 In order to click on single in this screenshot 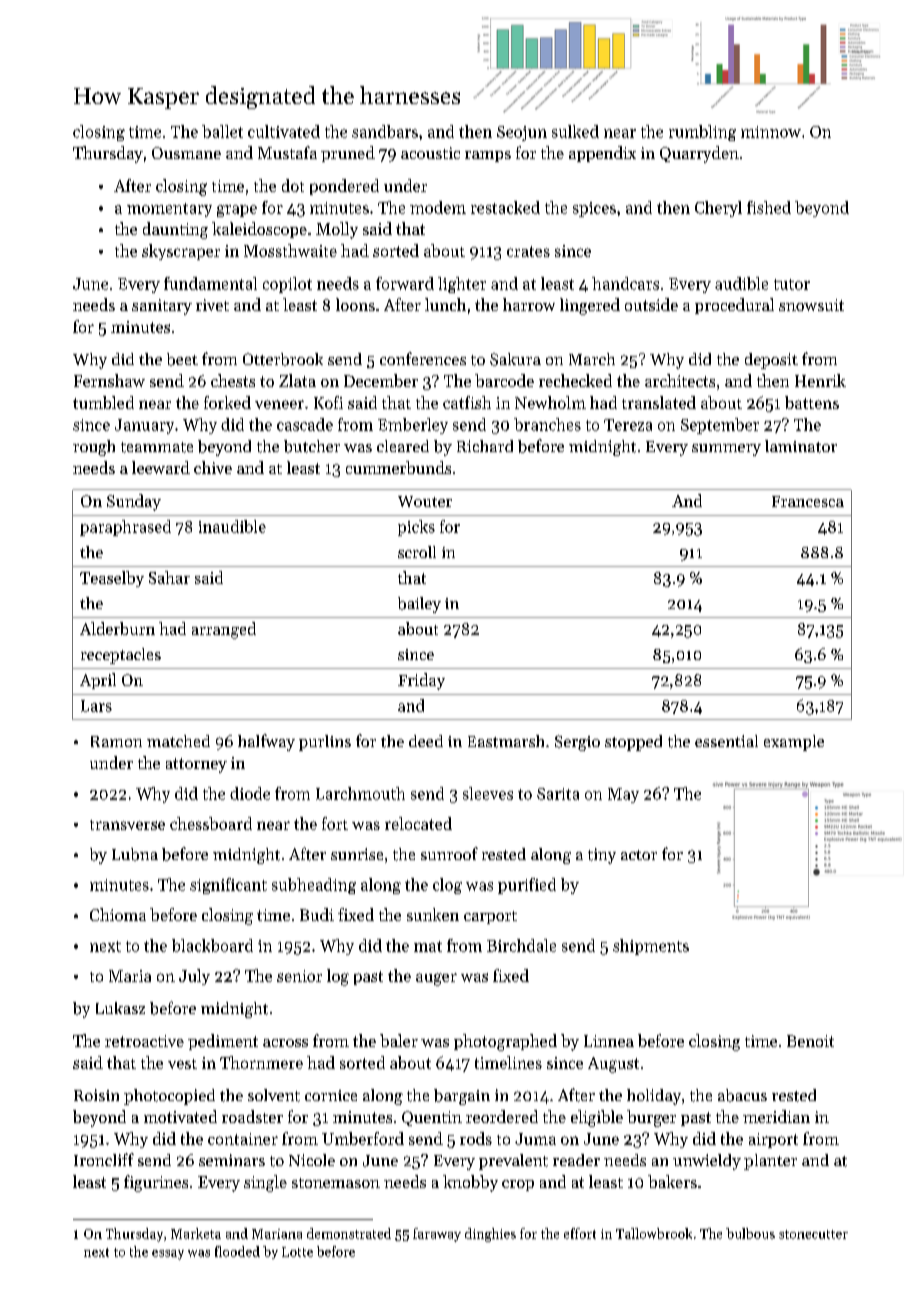, I will do `click(265, 1183)`.
